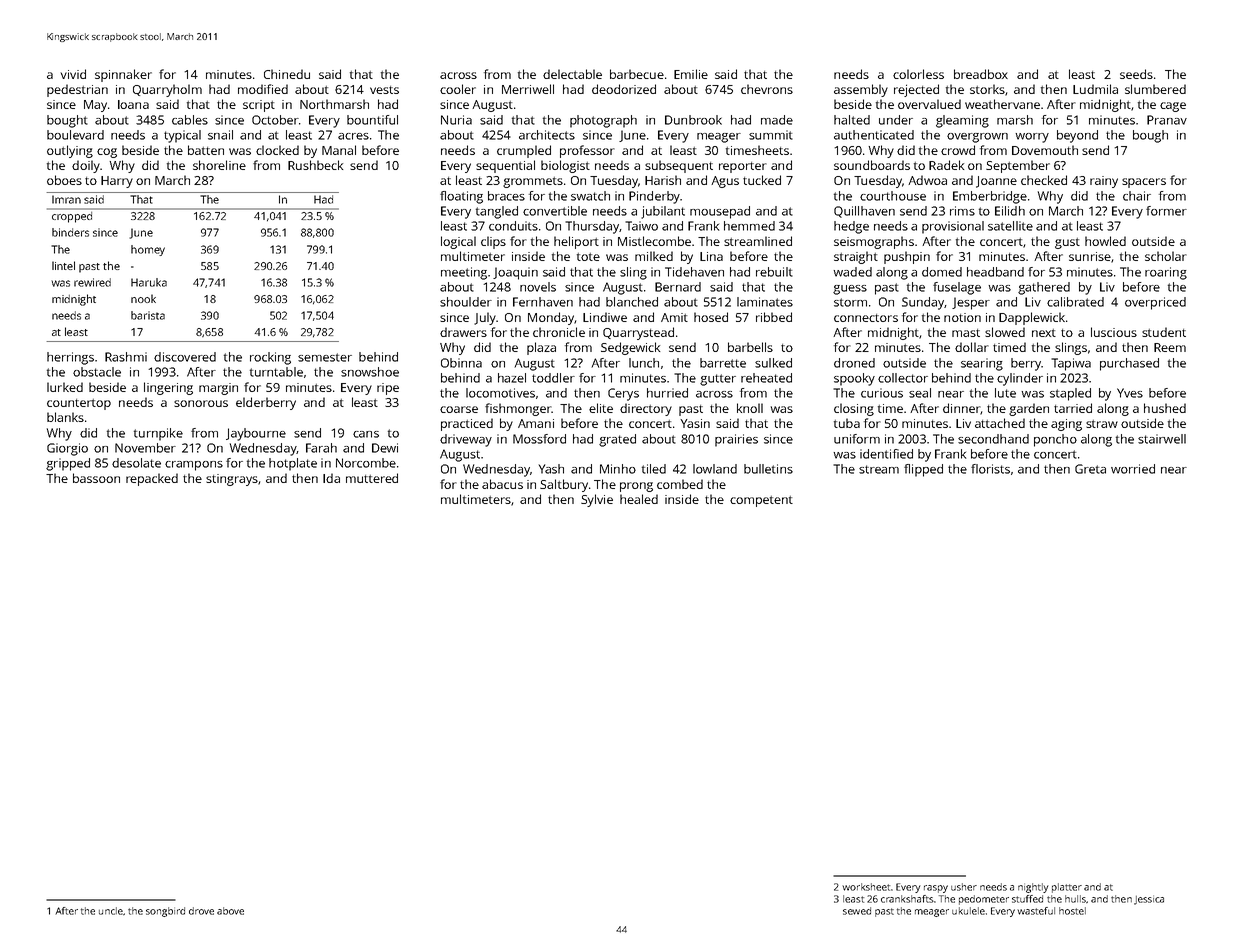 This image has height=952, width=1233. I want to click on doily, so click(86, 166).
